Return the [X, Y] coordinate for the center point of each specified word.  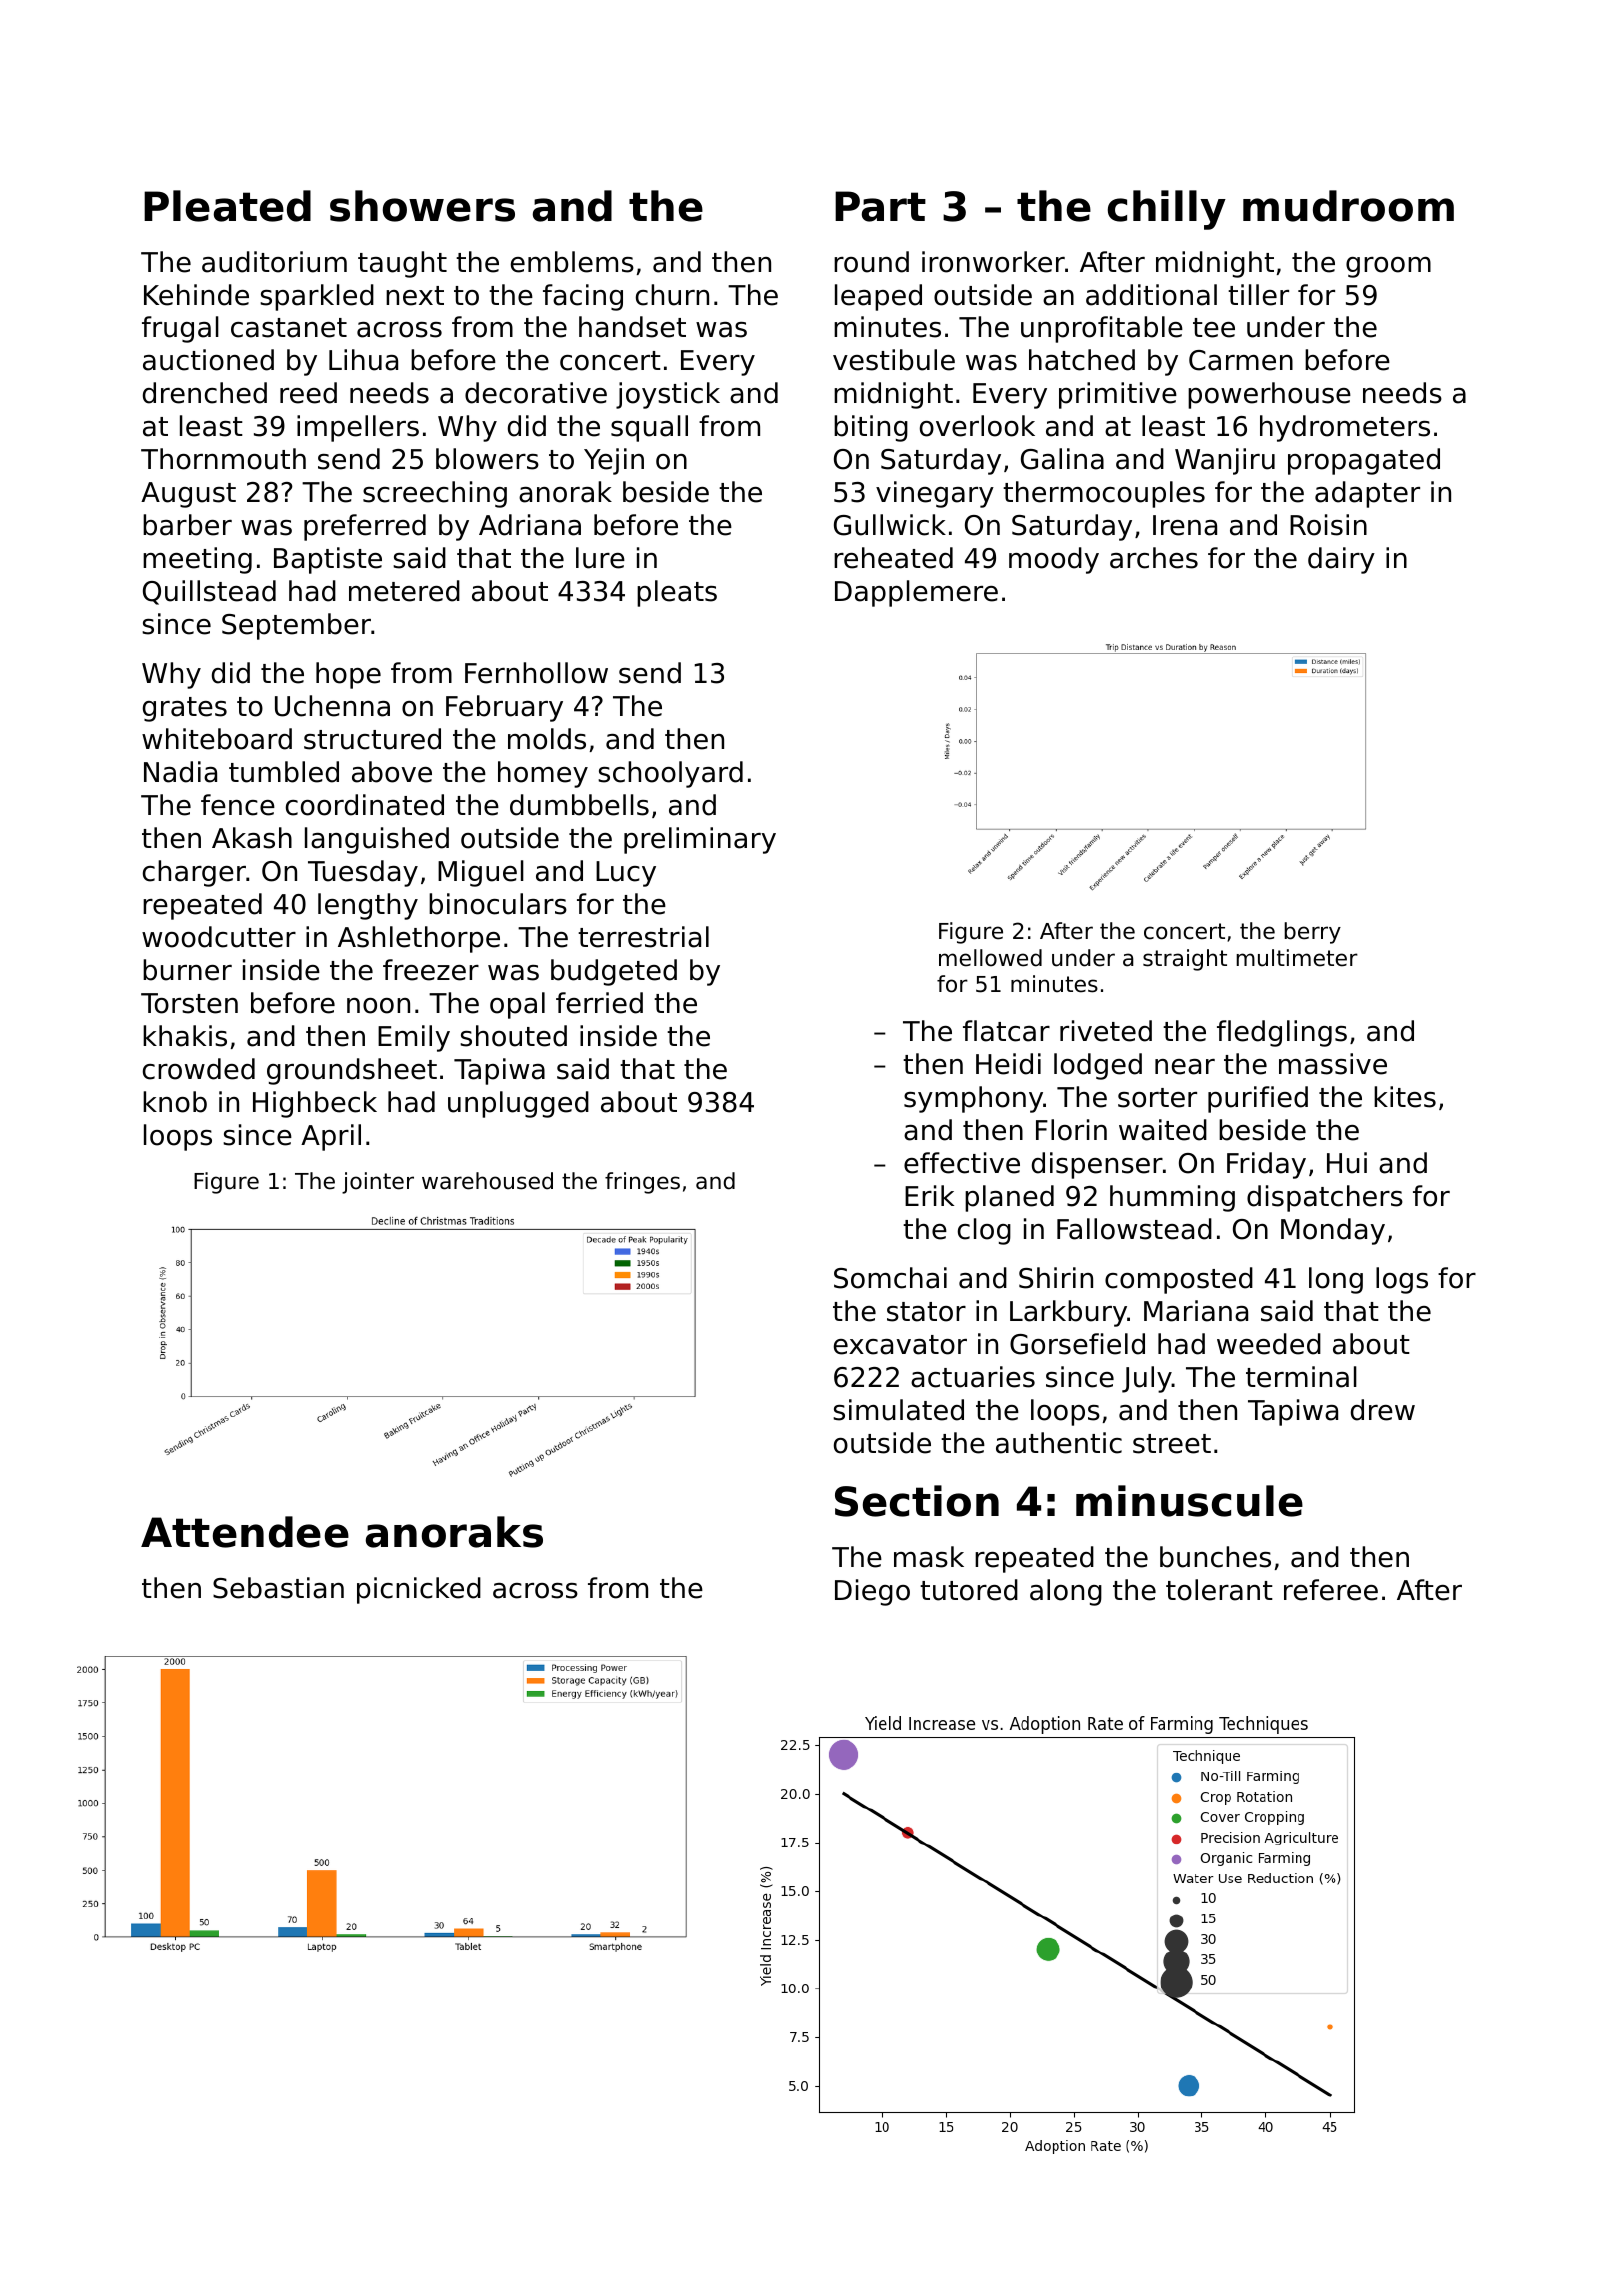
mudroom [1348, 206]
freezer [431, 970]
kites [1405, 1097]
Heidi [1008, 1064]
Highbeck [315, 1104]
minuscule [1189, 1501]
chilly [1167, 210]
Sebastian [278, 1588]
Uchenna [332, 706]
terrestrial [643, 937]
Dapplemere [916, 593]
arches [1154, 558]
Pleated [227, 206]
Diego [872, 1592]
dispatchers [1325, 1198]
